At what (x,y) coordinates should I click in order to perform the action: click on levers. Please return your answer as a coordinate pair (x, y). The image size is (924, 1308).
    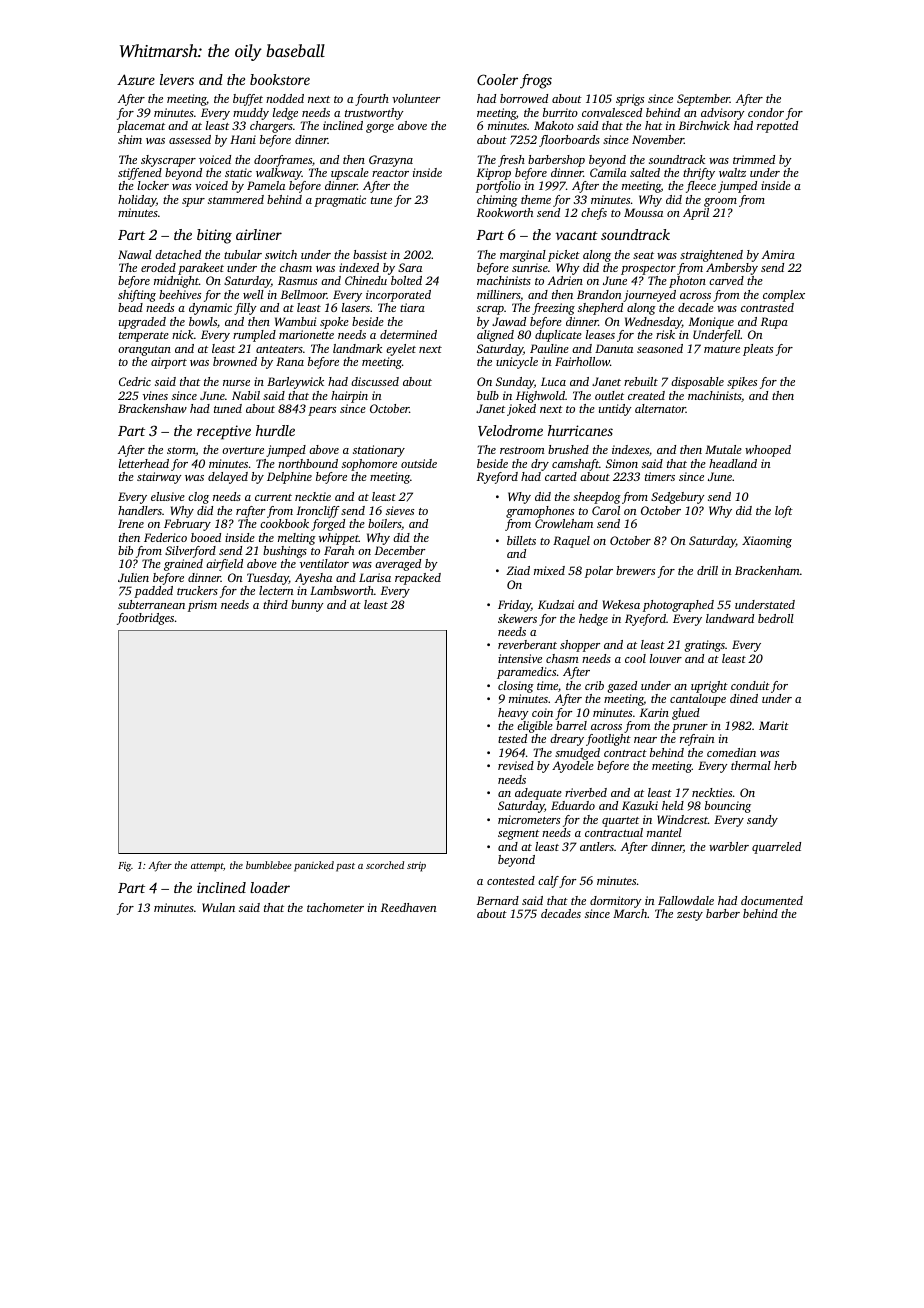
    Looking at the image, I should click on (177, 79).
